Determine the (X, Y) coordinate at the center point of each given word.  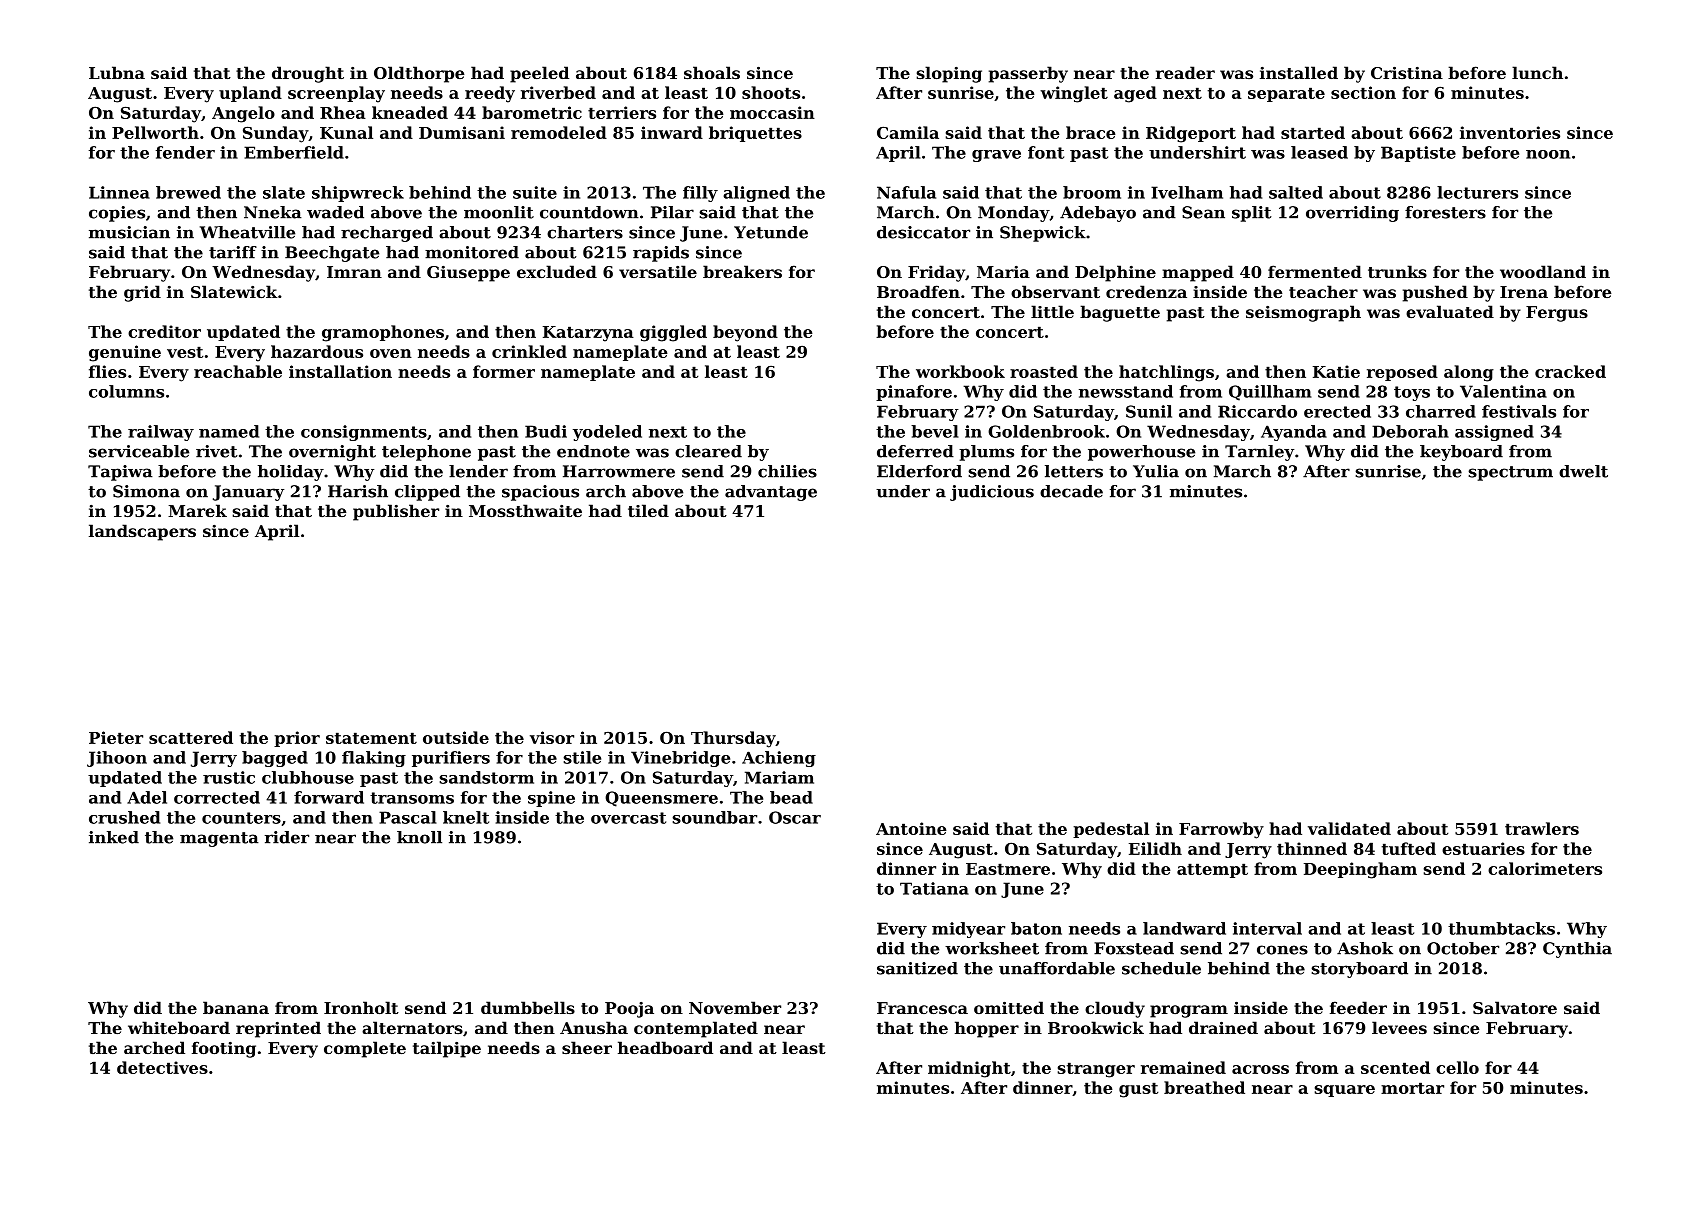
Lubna (117, 72)
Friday (936, 273)
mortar (1412, 1088)
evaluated (1450, 311)
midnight (969, 1069)
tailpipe (447, 1049)
